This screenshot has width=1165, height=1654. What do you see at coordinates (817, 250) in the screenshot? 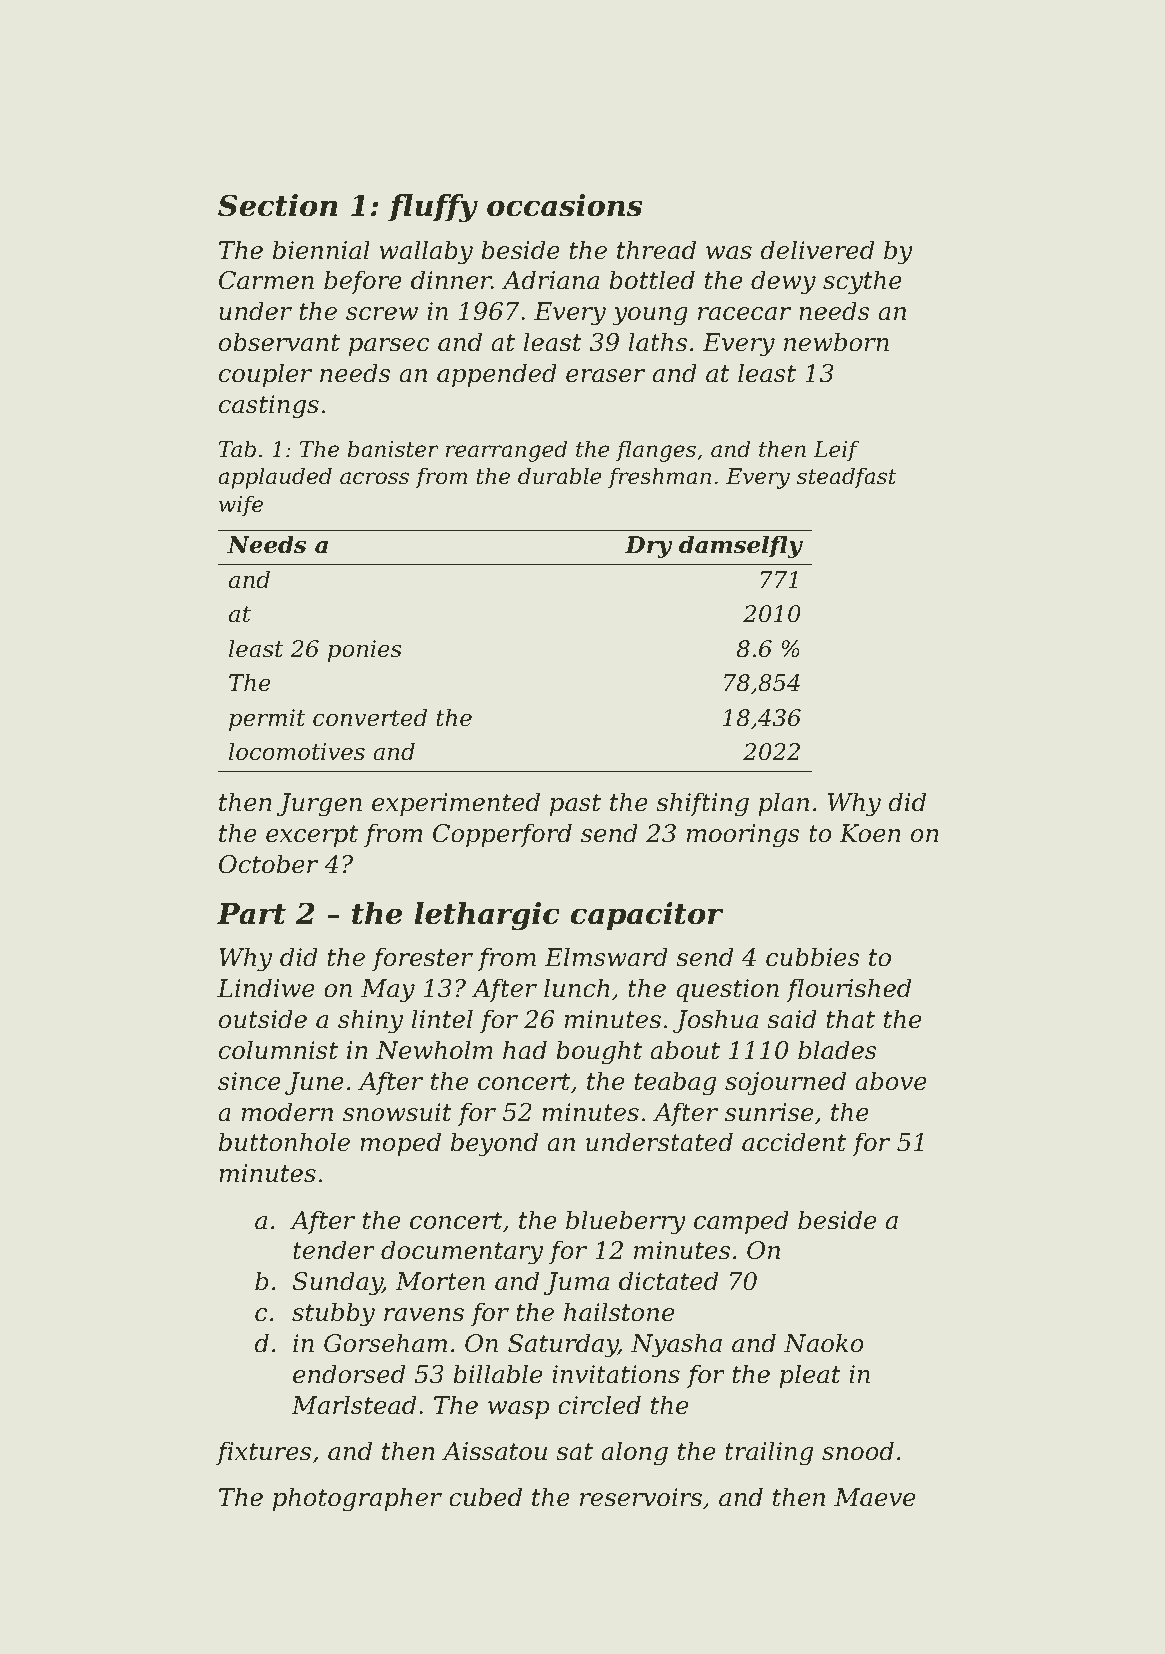
I see `delivered` at bounding box center [817, 250].
